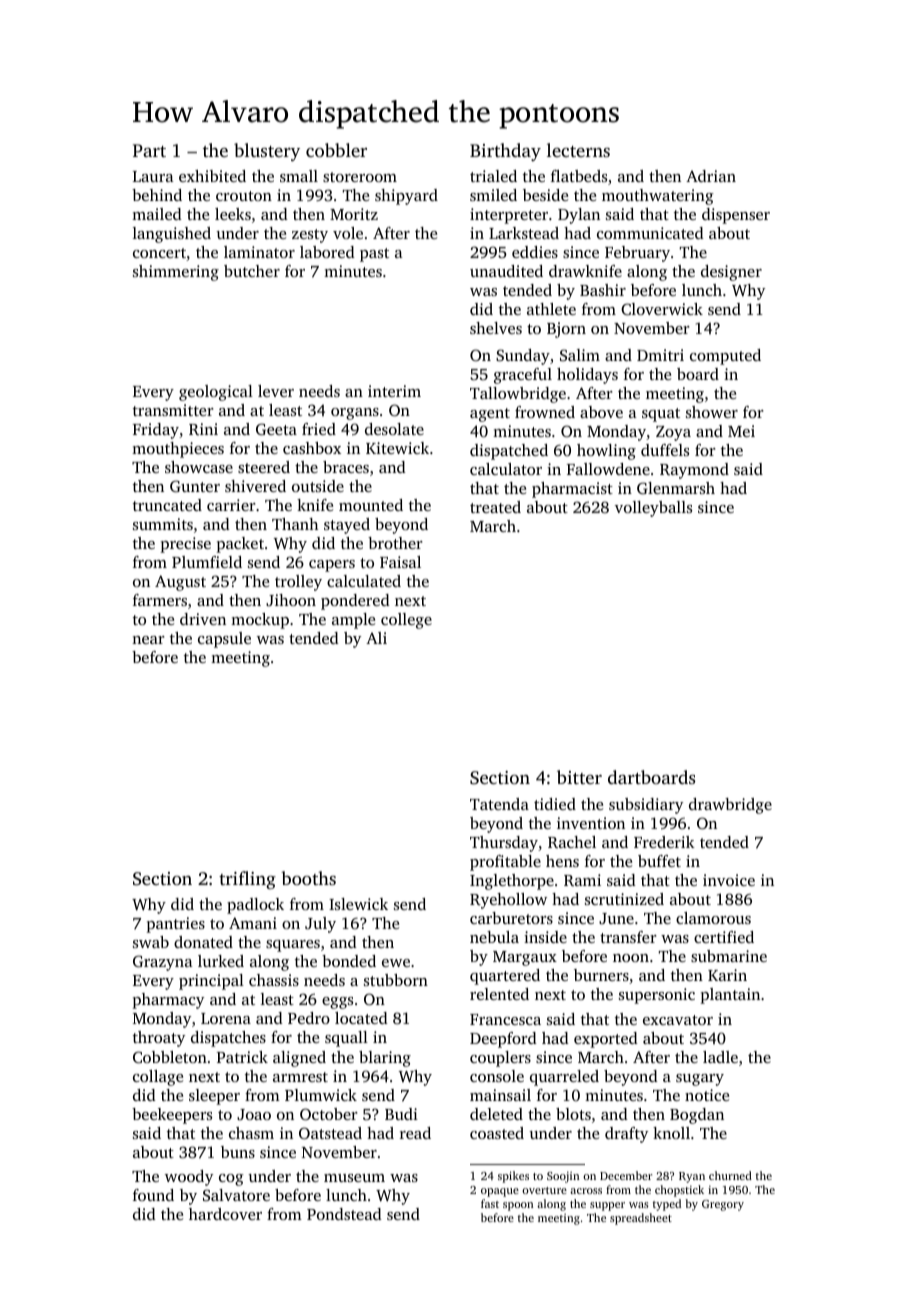 Image resolution: width=908 pixels, height=1316 pixels. Describe the element at coordinates (394, 391) in the screenshot. I see `interim` at that location.
